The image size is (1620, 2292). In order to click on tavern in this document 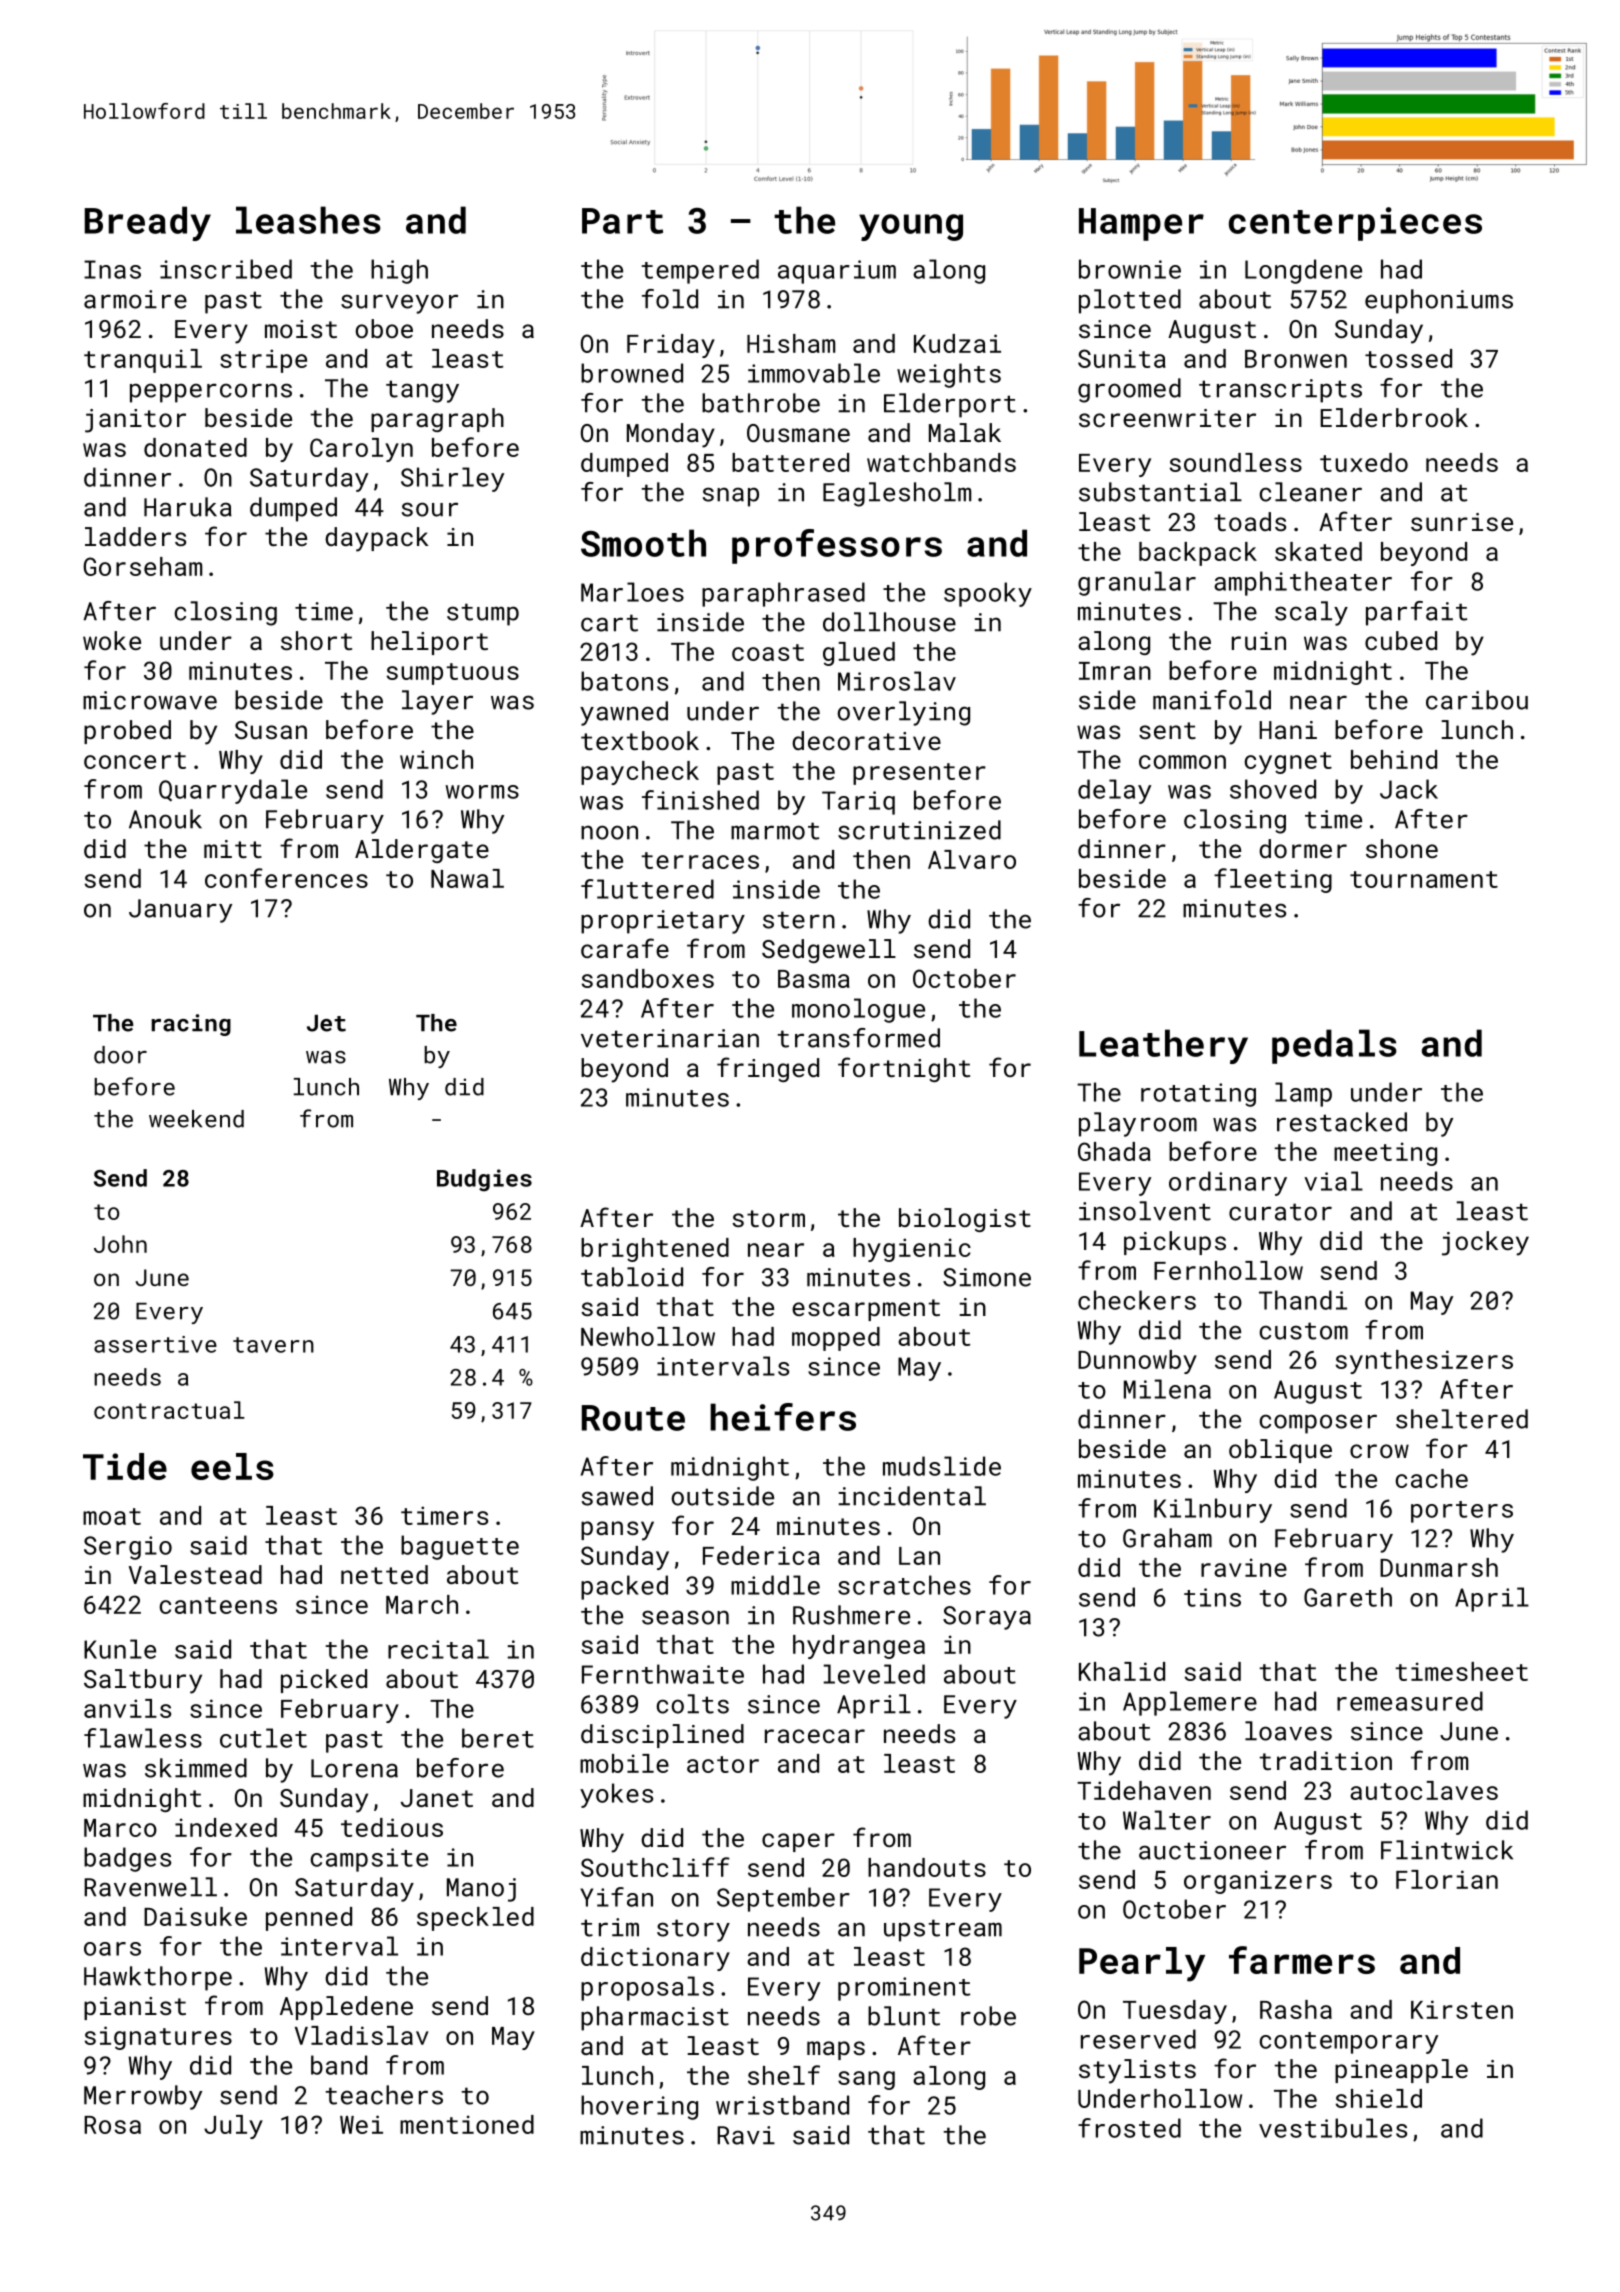, I will do `click(273, 1345)`.
